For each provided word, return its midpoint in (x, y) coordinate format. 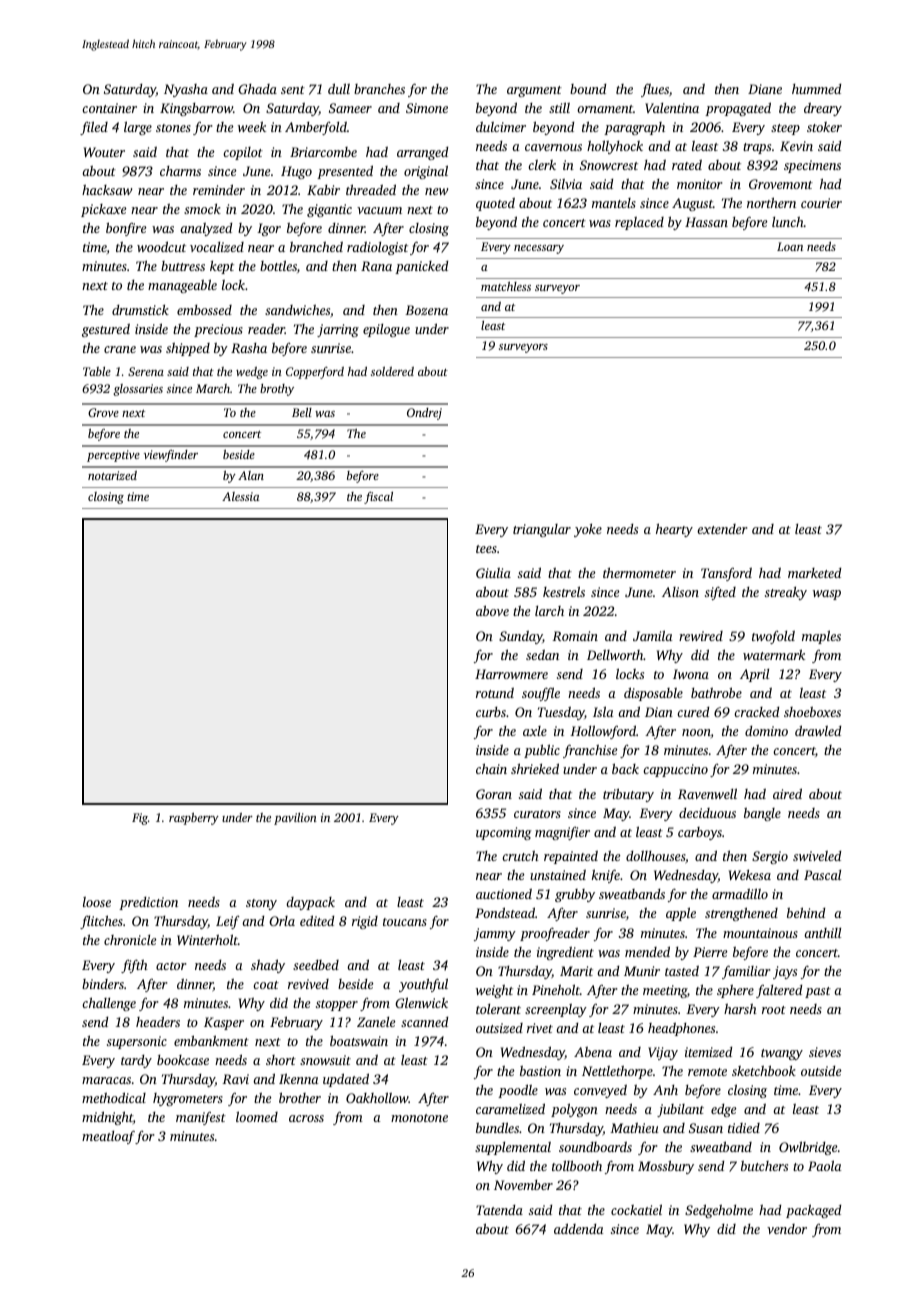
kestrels (564, 591)
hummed (816, 89)
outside (821, 1071)
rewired (701, 636)
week (252, 126)
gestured (106, 330)
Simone (427, 108)
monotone (419, 1118)
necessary (539, 249)
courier (821, 203)
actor (171, 966)
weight (494, 991)
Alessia (241, 496)
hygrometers (188, 1099)
